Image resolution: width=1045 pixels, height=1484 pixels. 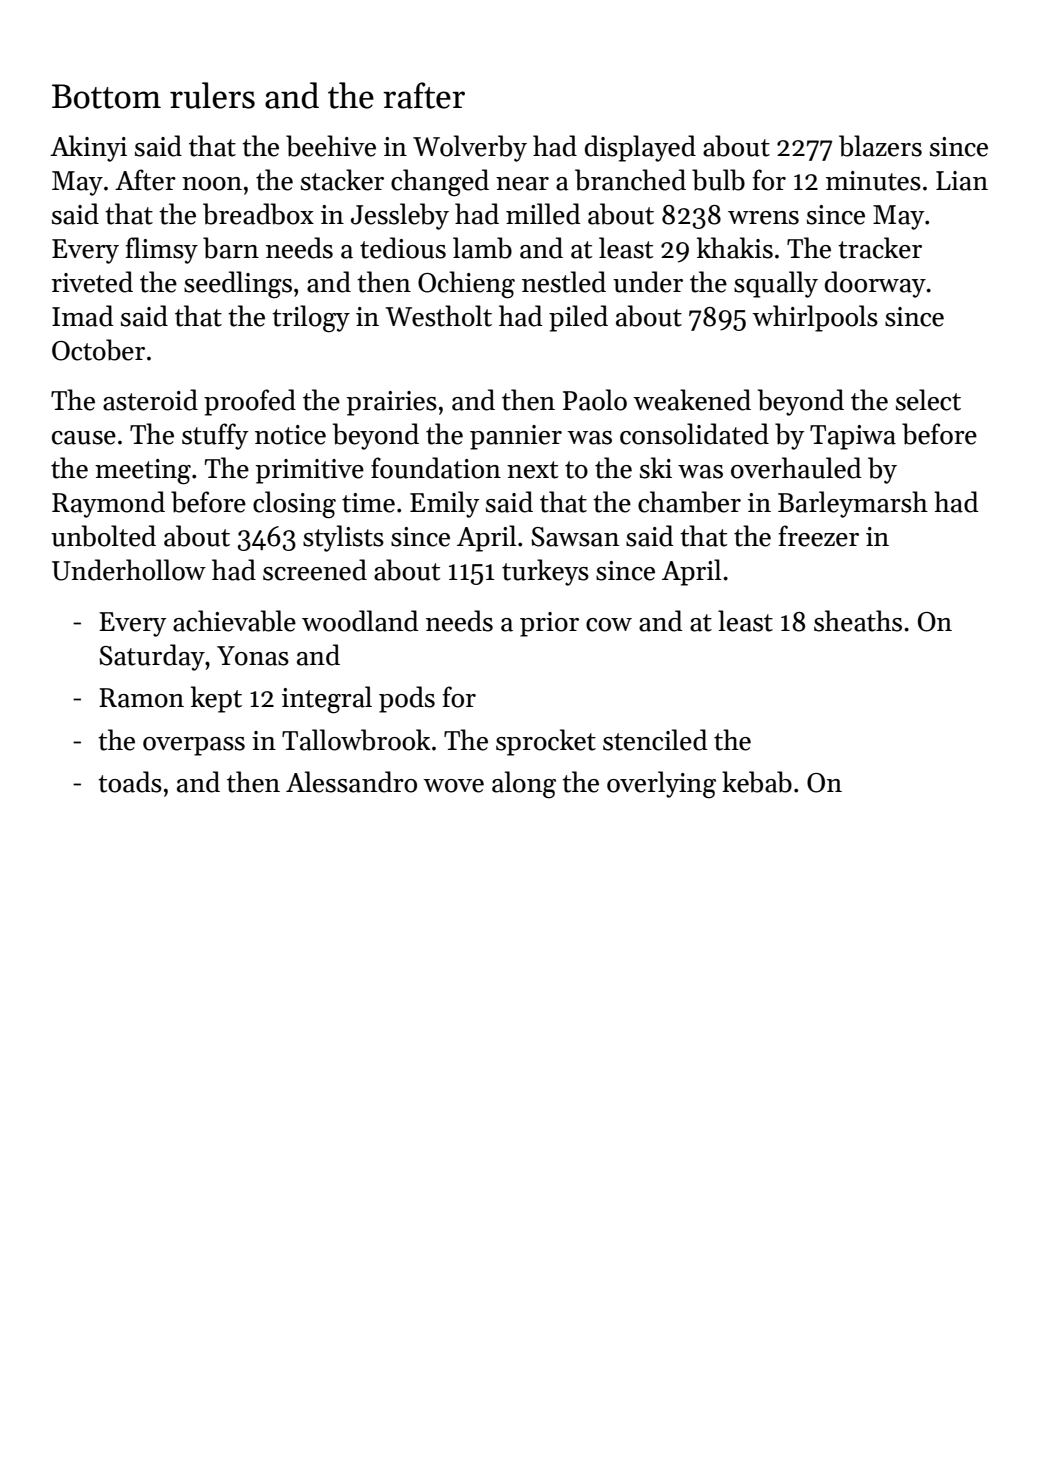 What do you see at coordinates (757, 782) in the screenshot?
I see `kebab` at bounding box center [757, 782].
